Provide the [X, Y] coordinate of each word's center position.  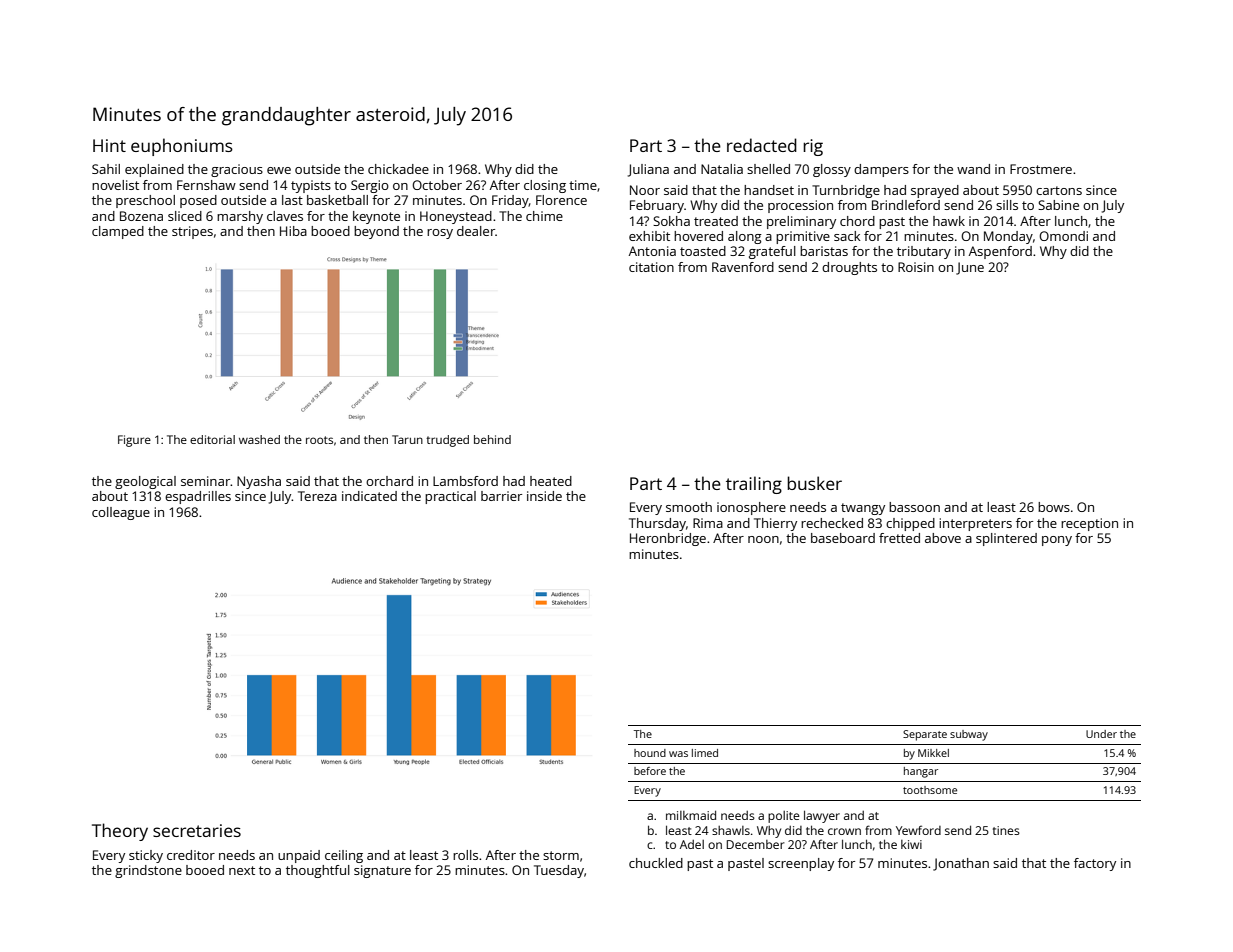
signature [382, 871]
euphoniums [182, 147]
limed [705, 753]
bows [1054, 507]
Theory [120, 832]
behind [492, 439]
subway [969, 735]
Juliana [648, 170]
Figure [134, 441]
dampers [881, 170]
